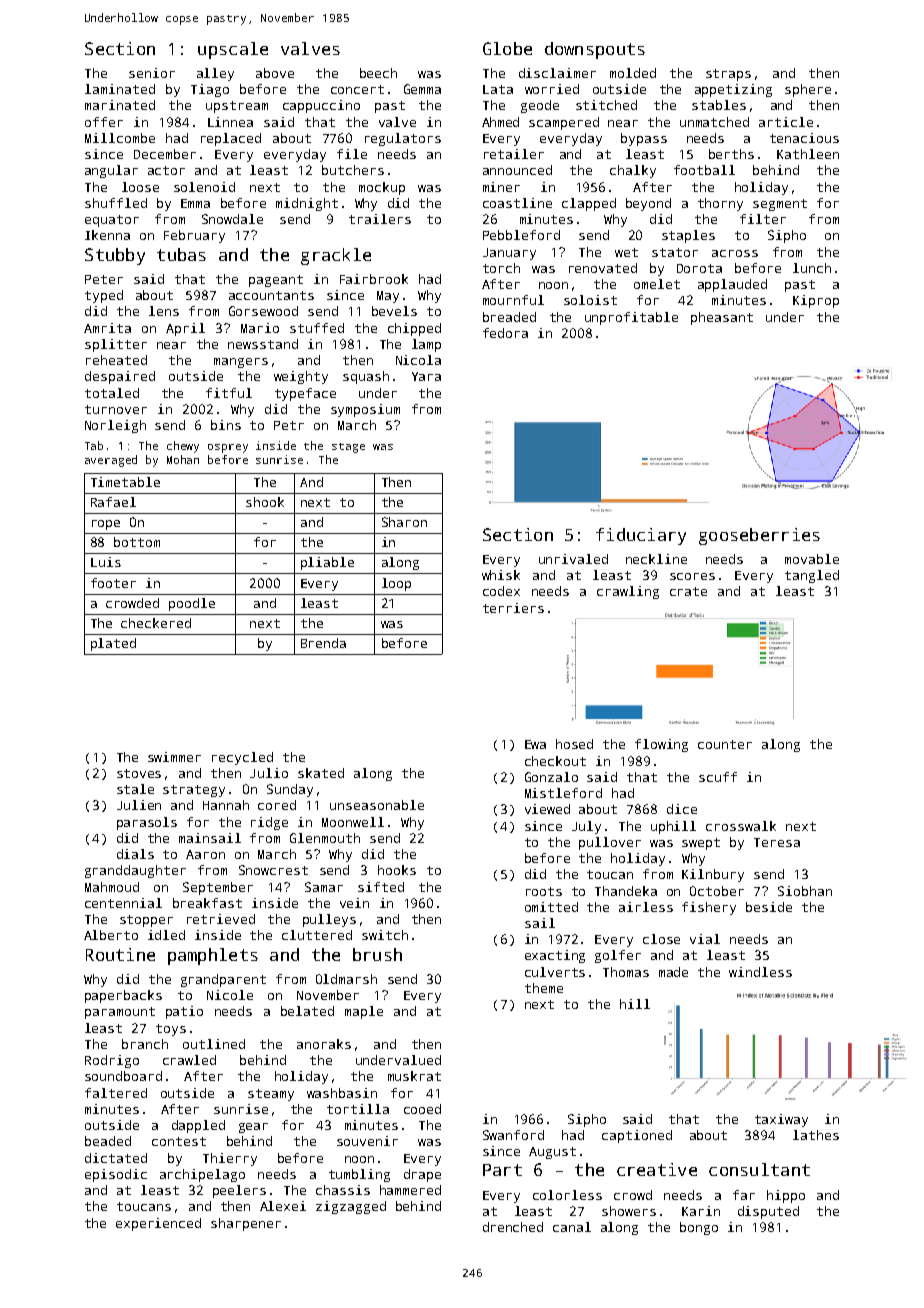 The width and height of the document is (924, 1308). I want to click on unprofitable, so click(631, 318).
